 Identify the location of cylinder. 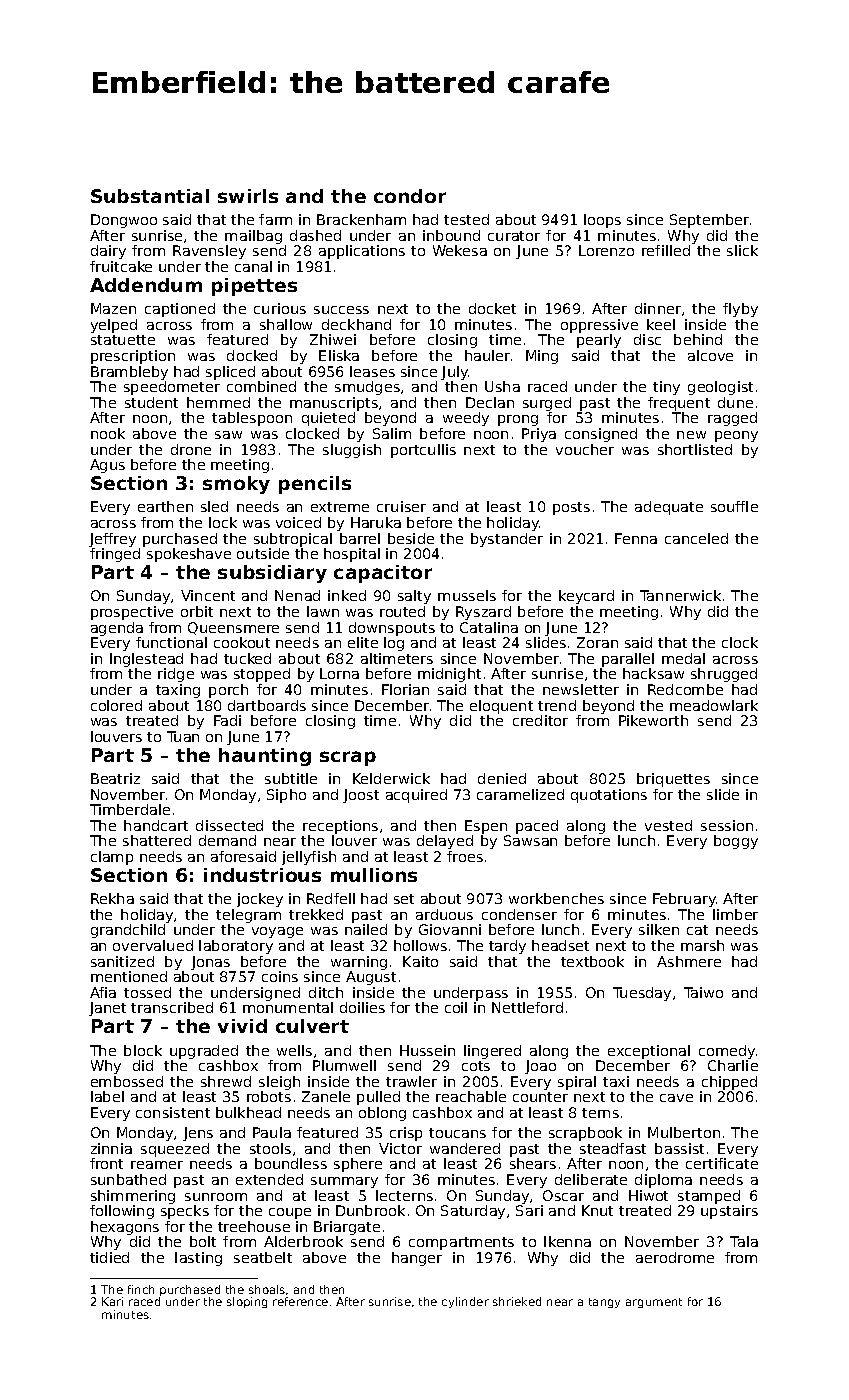
(465, 1302).
